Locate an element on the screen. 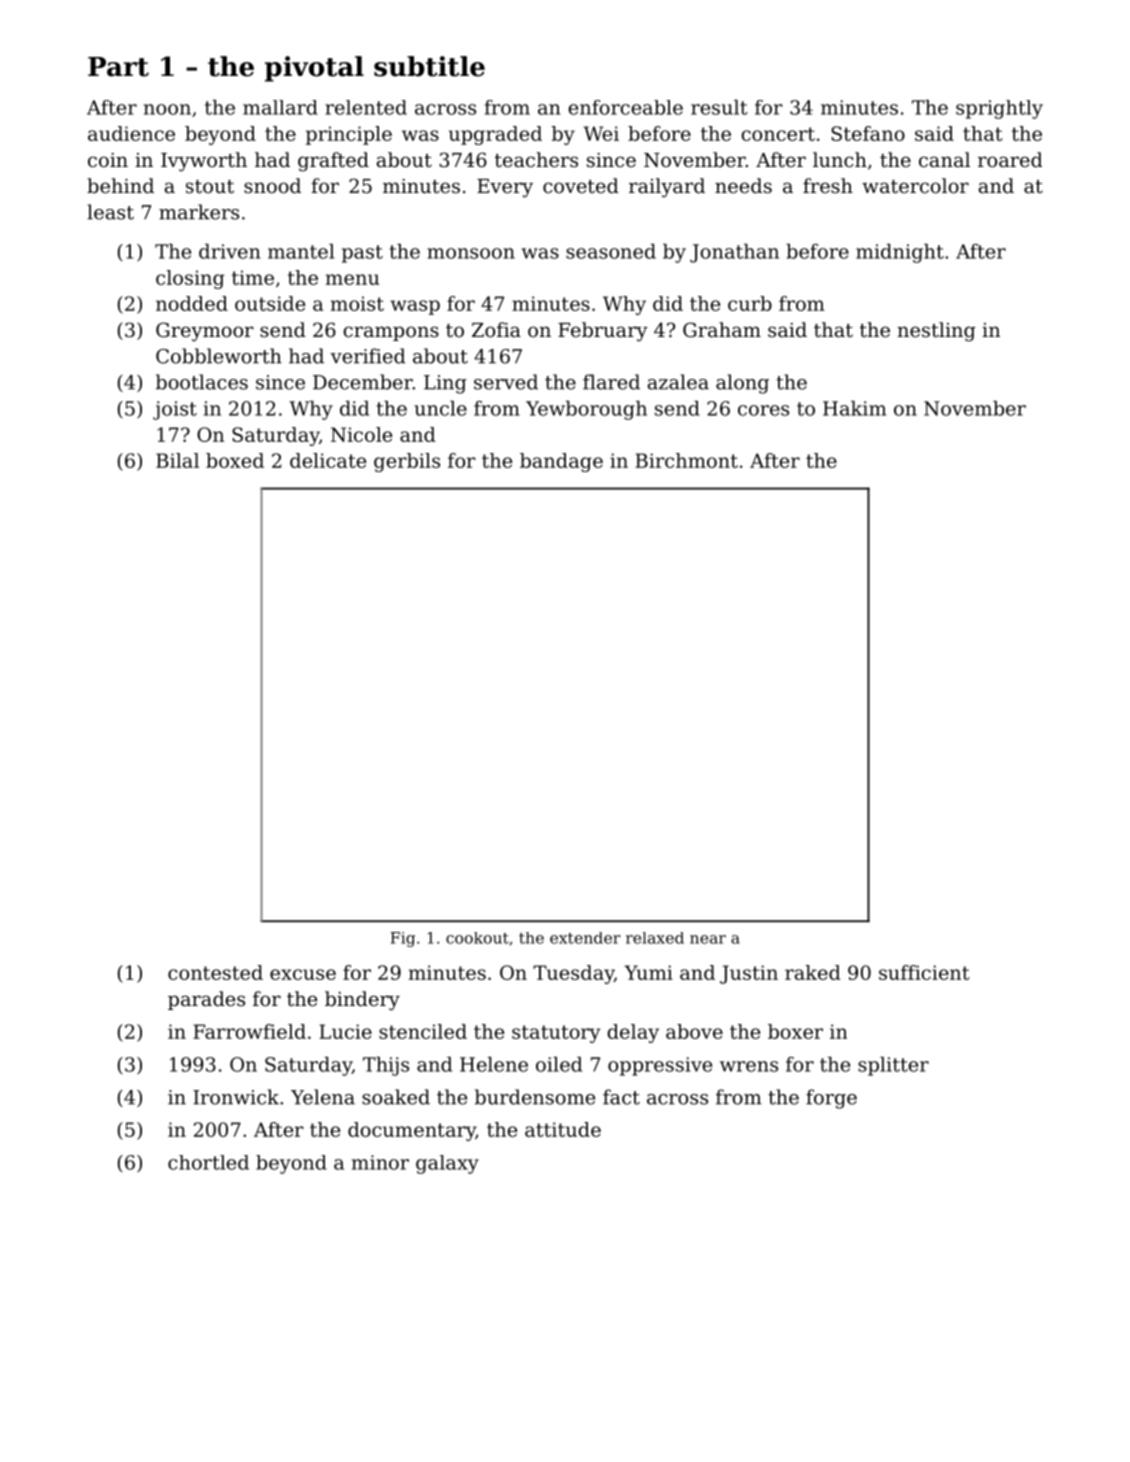 The image size is (1130, 1462). soaked is located at coordinates (396, 1097).
